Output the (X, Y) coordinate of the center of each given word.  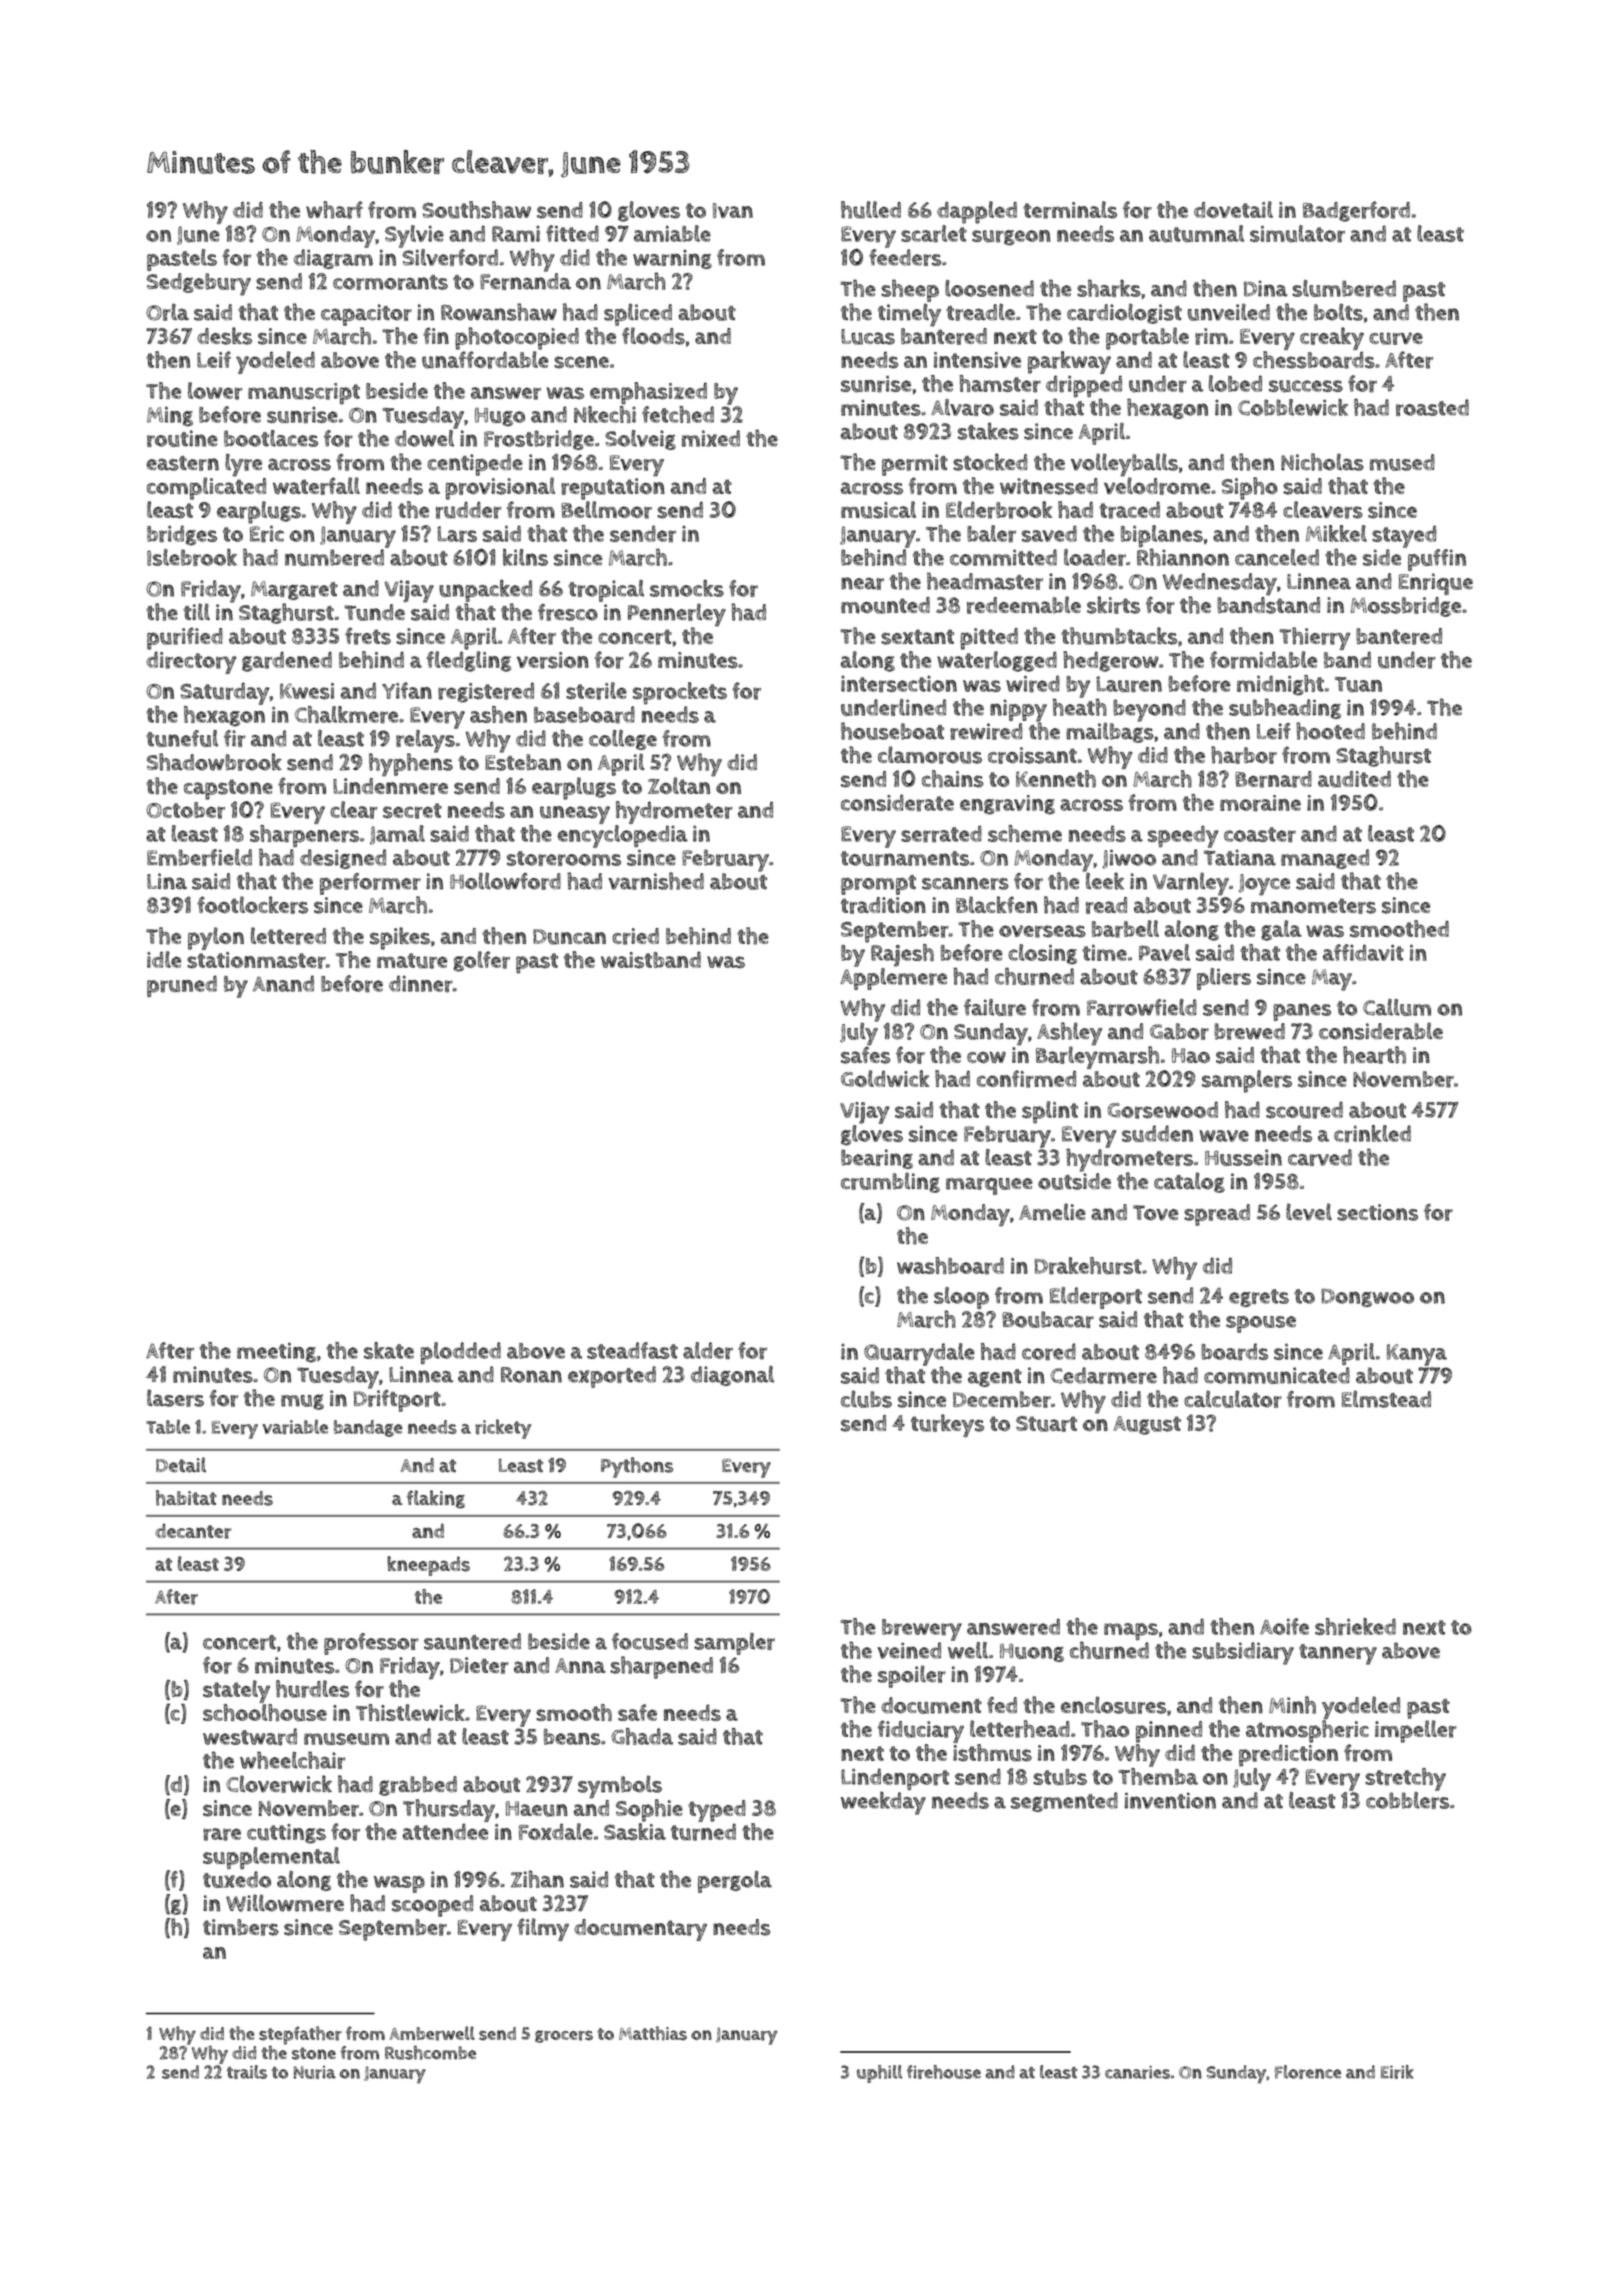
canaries (1137, 2072)
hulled (871, 210)
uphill (879, 2074)
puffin (1437, 560)
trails (247, 2072)
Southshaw (476, 210)
